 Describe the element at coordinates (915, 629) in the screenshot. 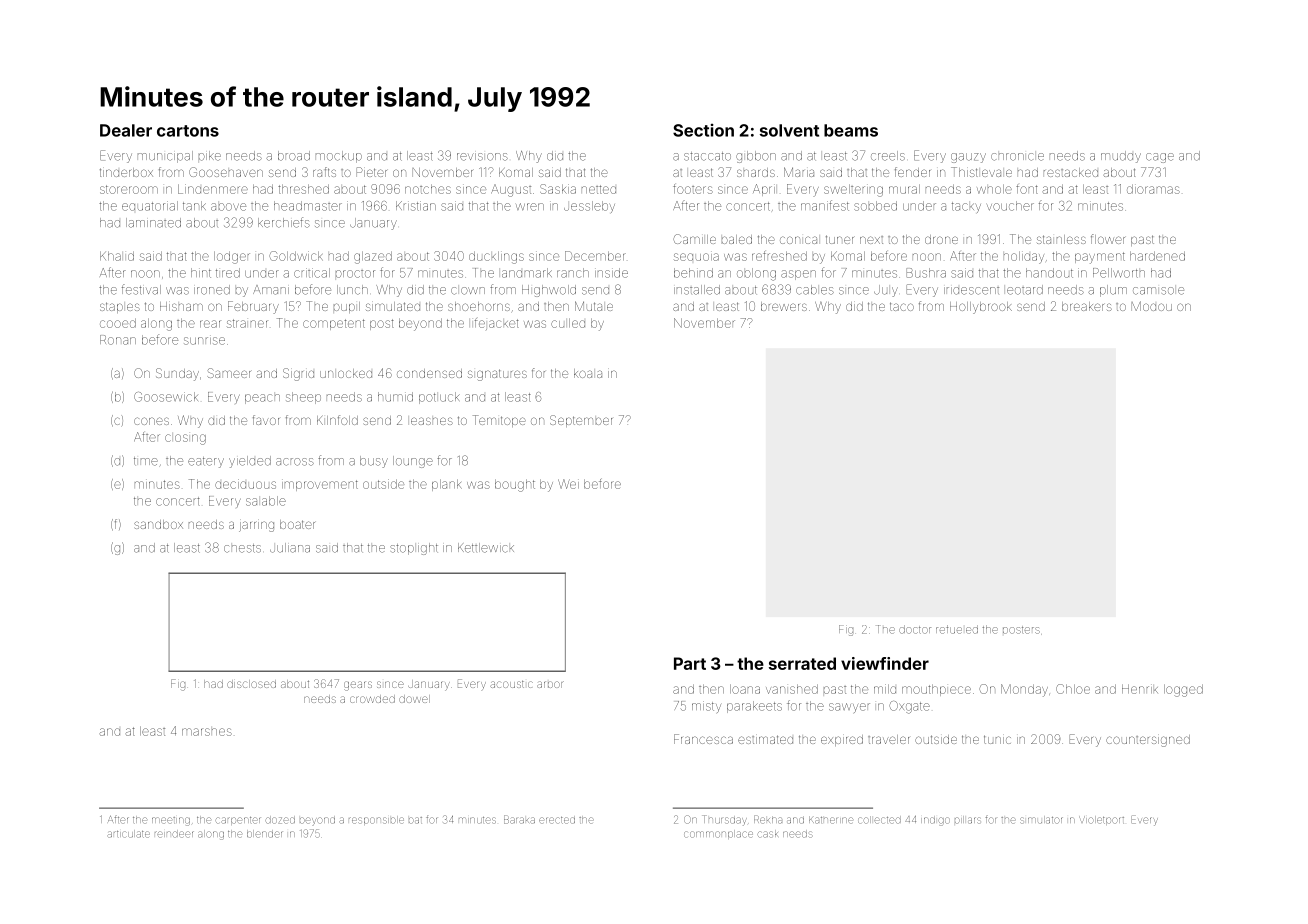

I see `doctor` at that location.
